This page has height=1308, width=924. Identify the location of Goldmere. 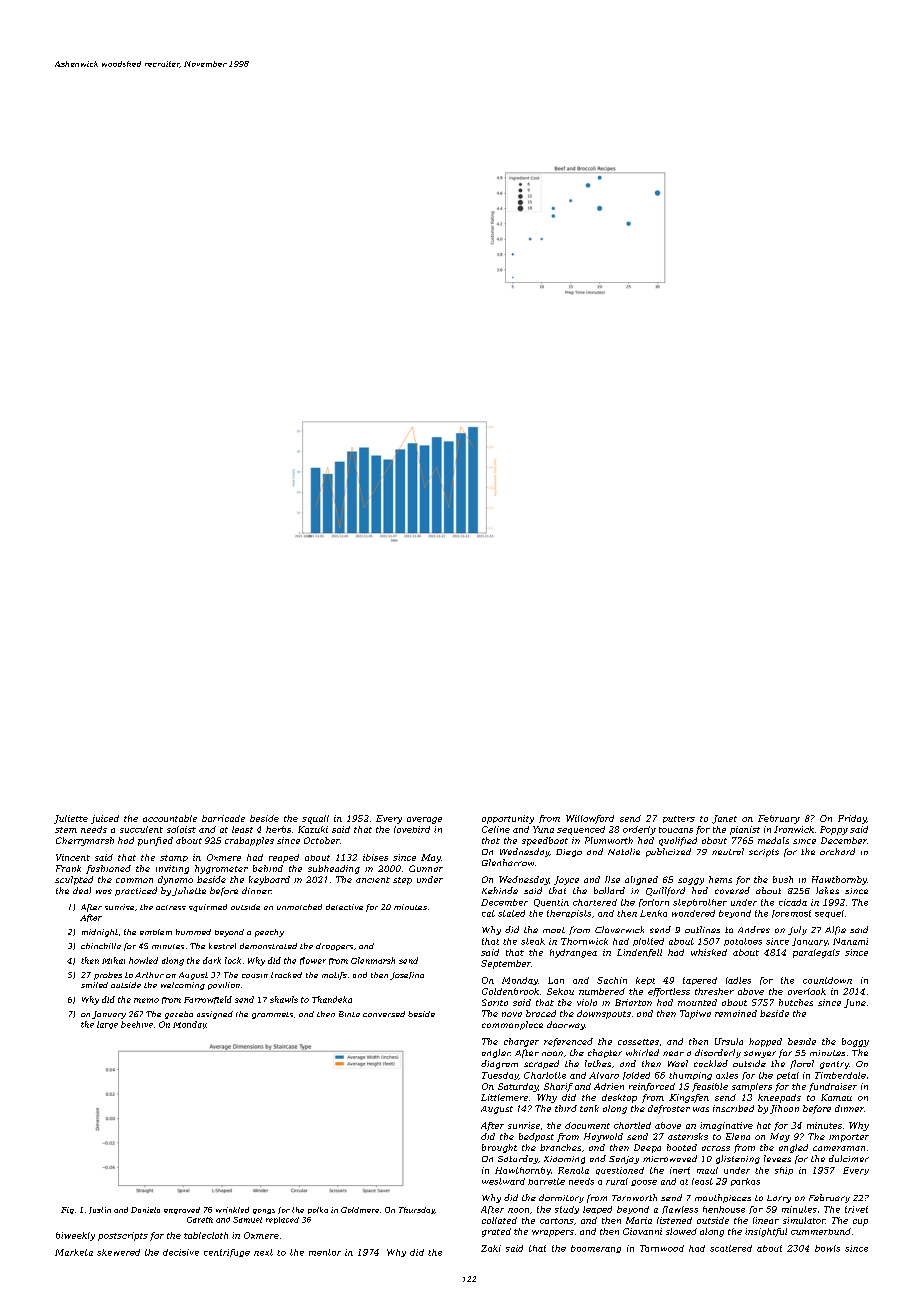
(360, 1210).
